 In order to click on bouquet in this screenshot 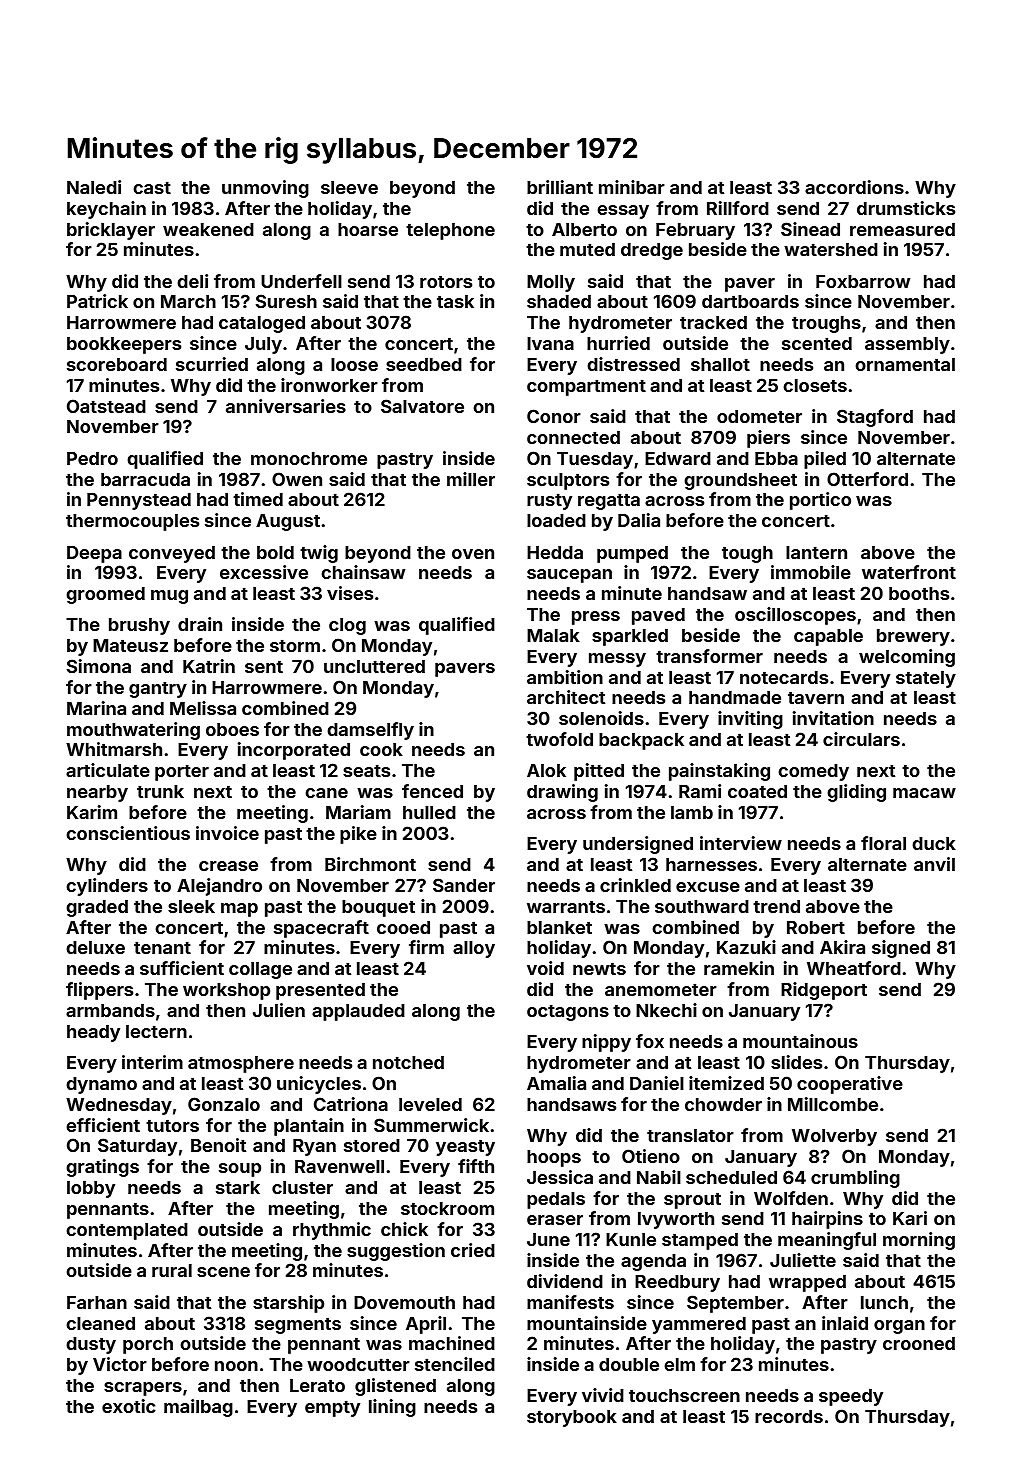, I will do `click(378, 908)`.
